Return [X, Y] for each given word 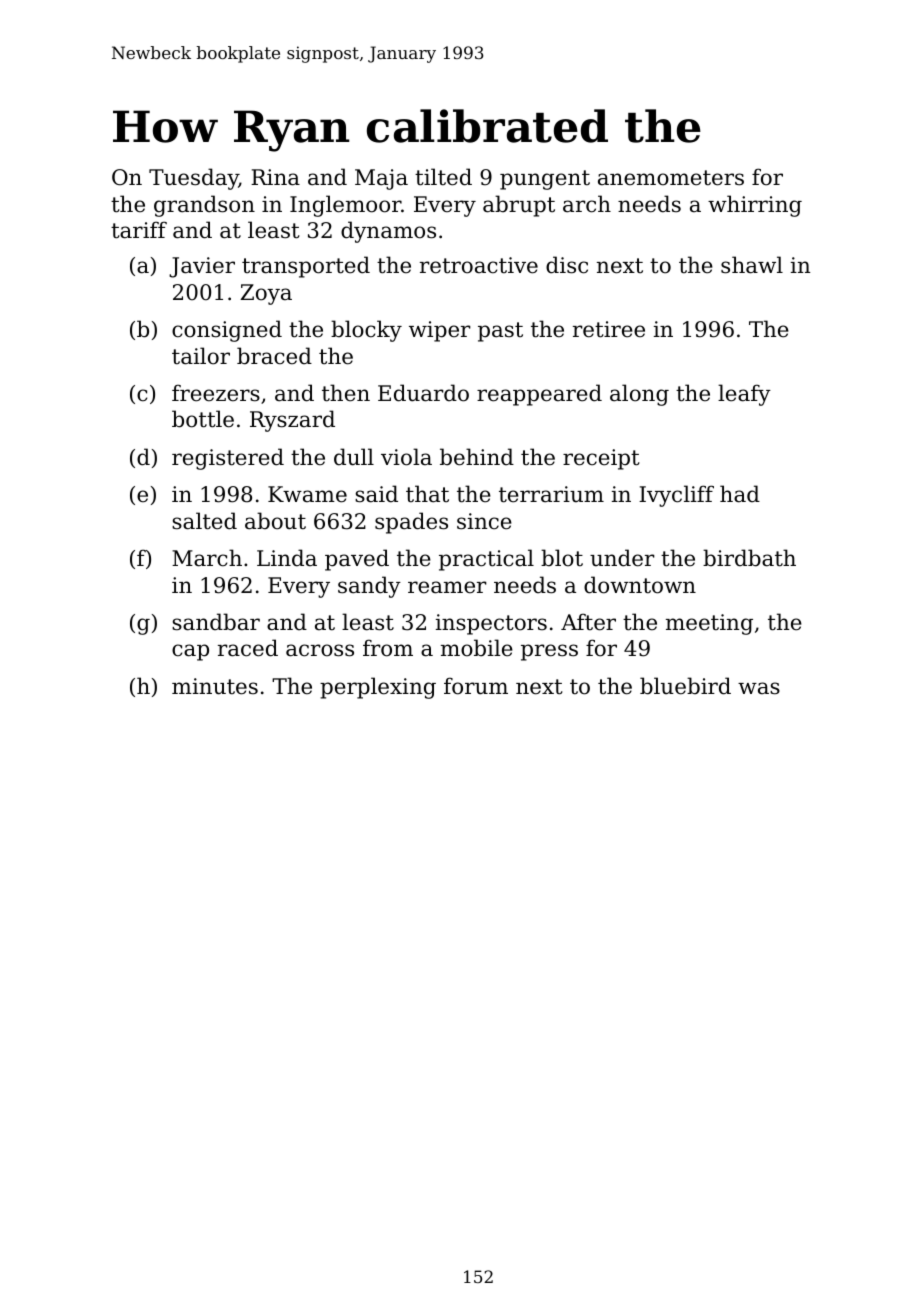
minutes [215, 686]
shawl [752, 265]
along [639, 395]
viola [406, 457]
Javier [202, 267]
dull [354, 457]
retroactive [479, 265]
